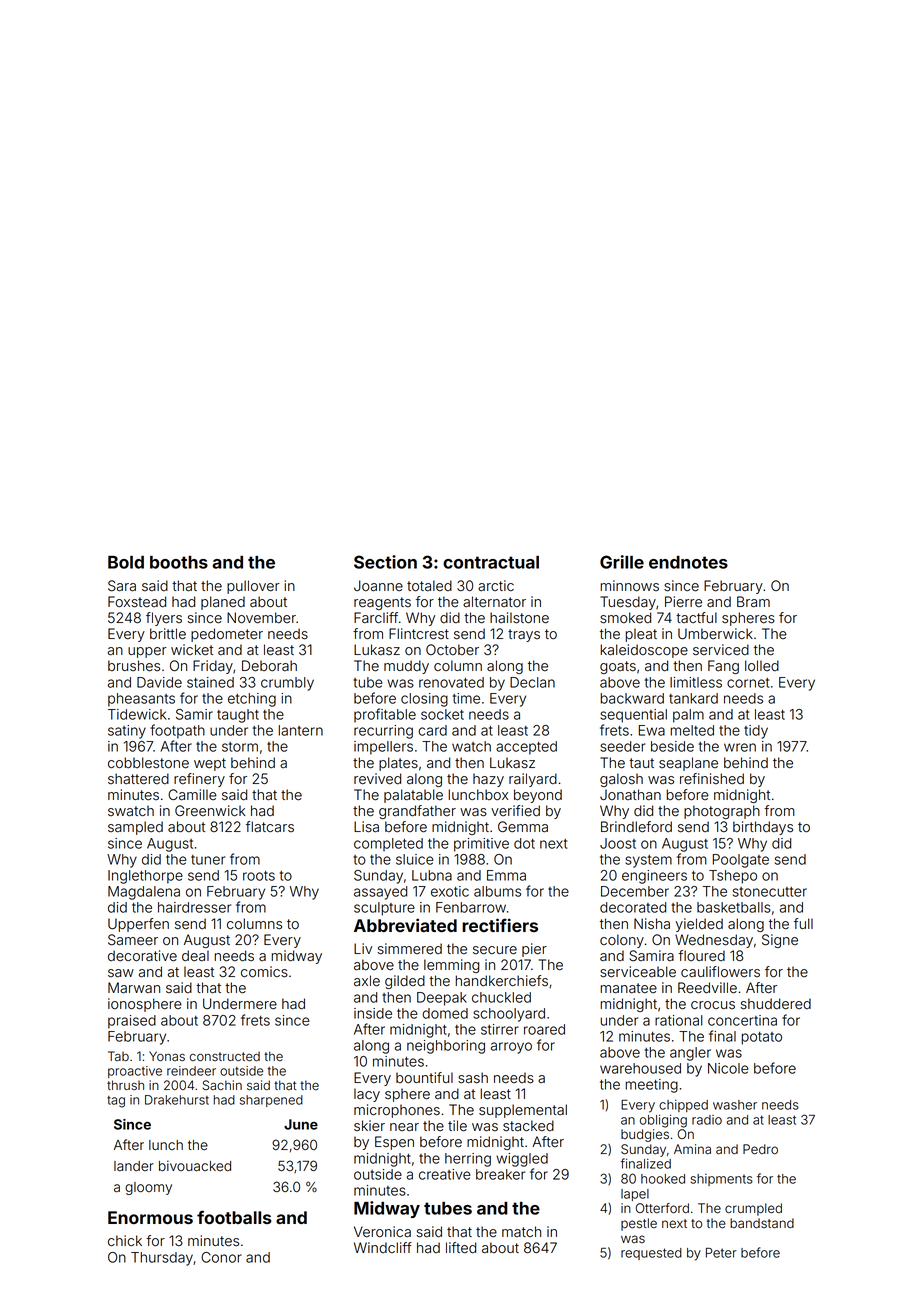 This image has width=924, height=1308. Describe the element at coordinates (721, 1253) in the image. I see `Peter` at that location.
